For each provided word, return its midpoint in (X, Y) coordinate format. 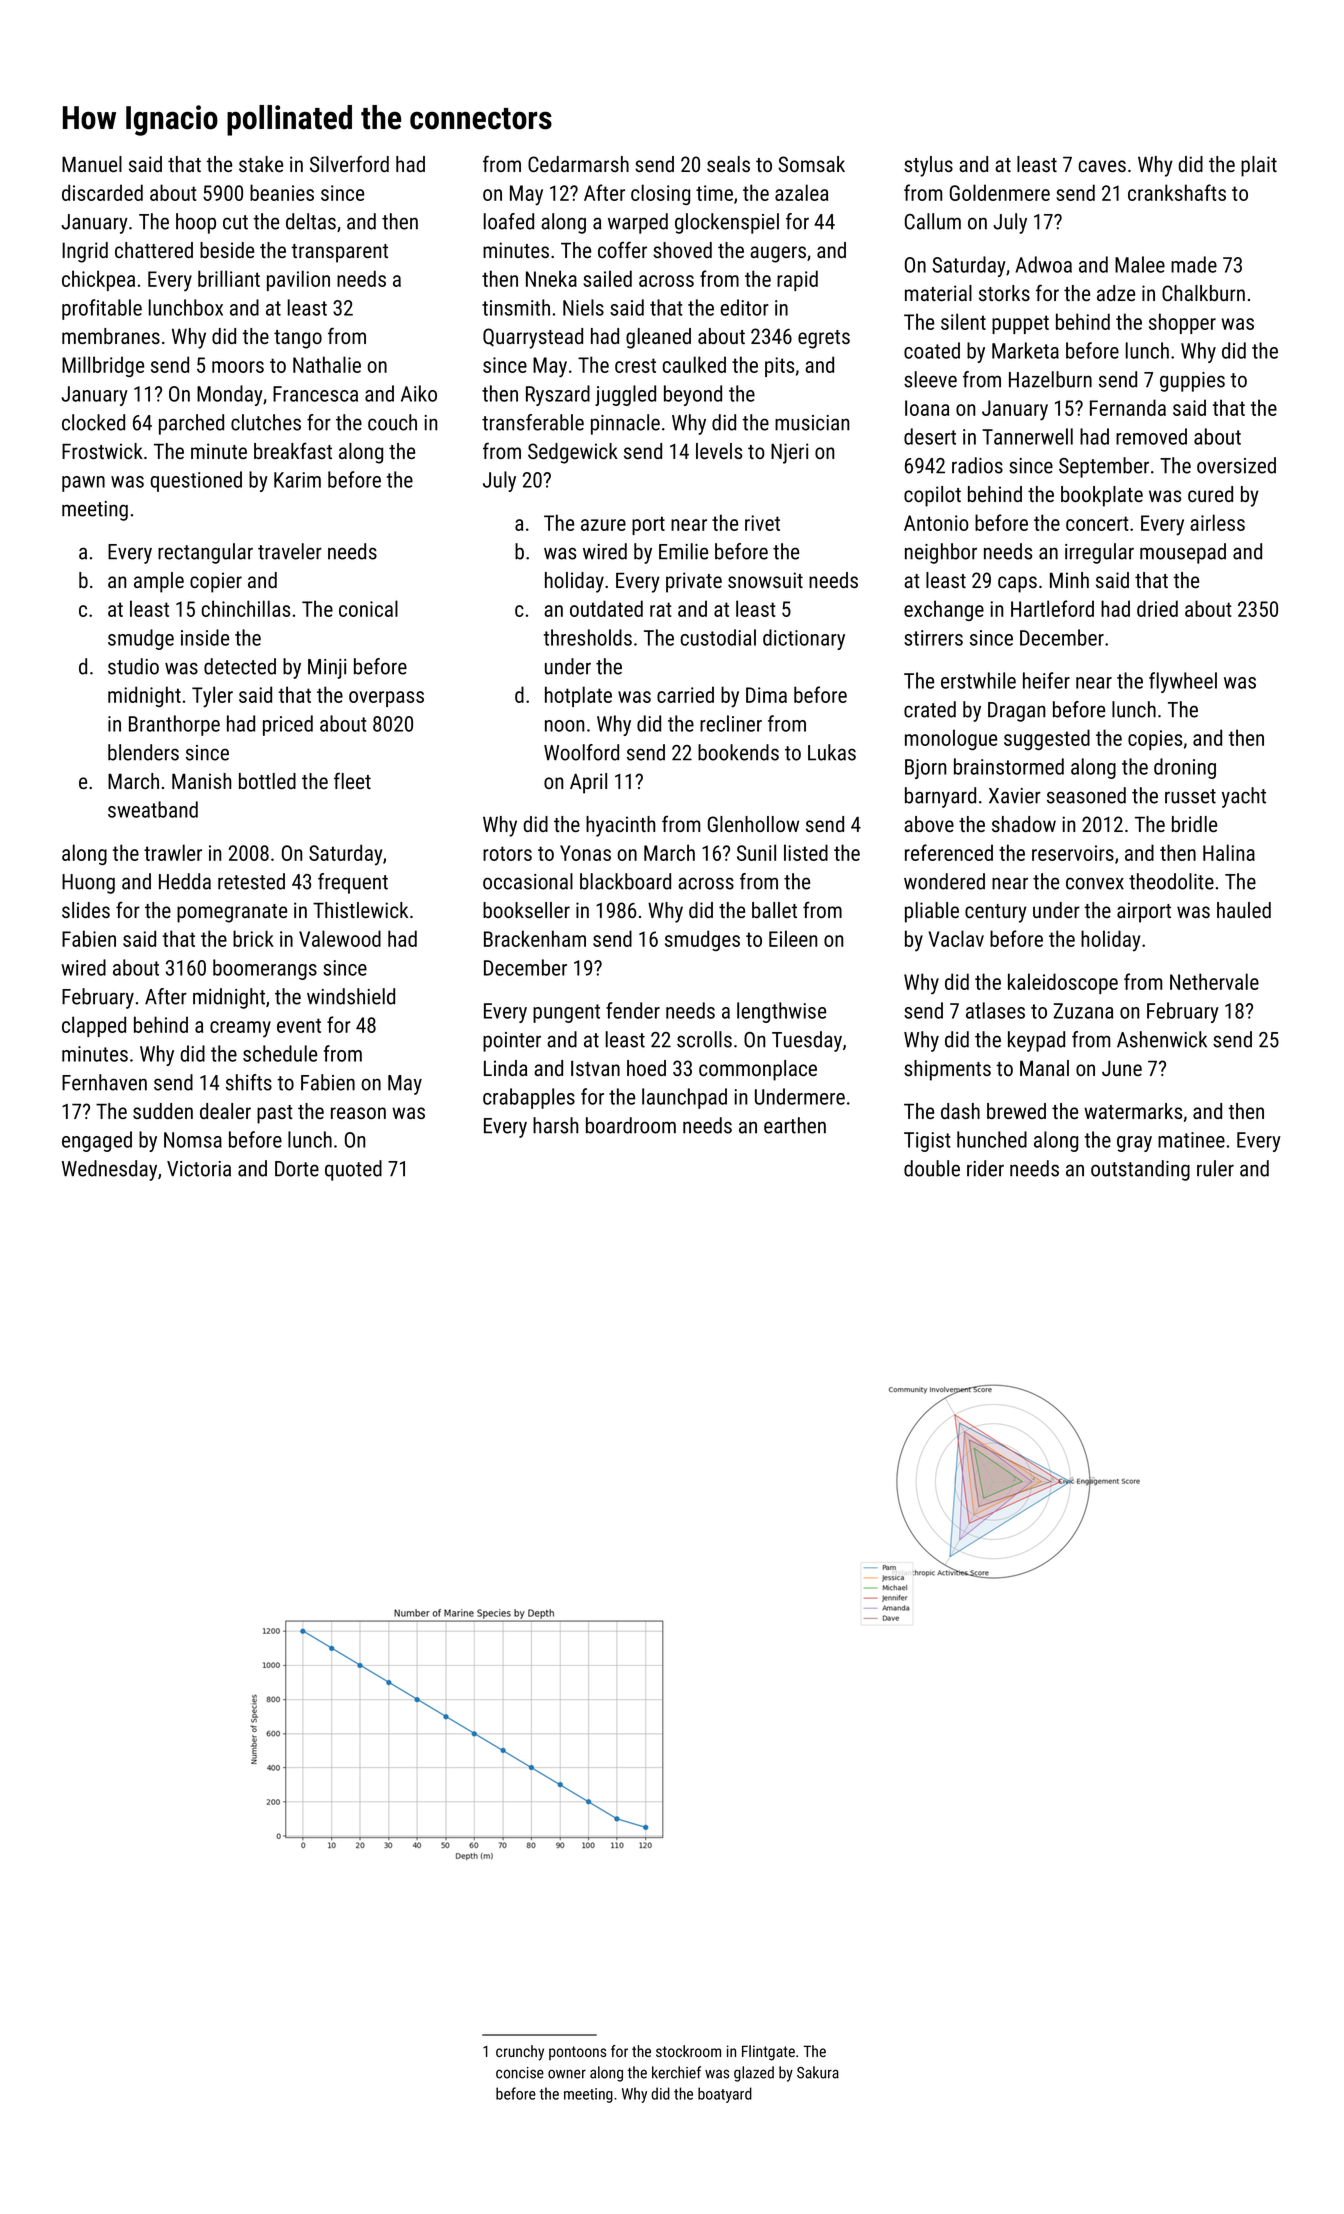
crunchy (520, 2053)
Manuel (92, 164)
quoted (353, 1170)
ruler (1215, 1168)
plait (1259, 166)
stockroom (688, 2051)
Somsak (811, 164)
